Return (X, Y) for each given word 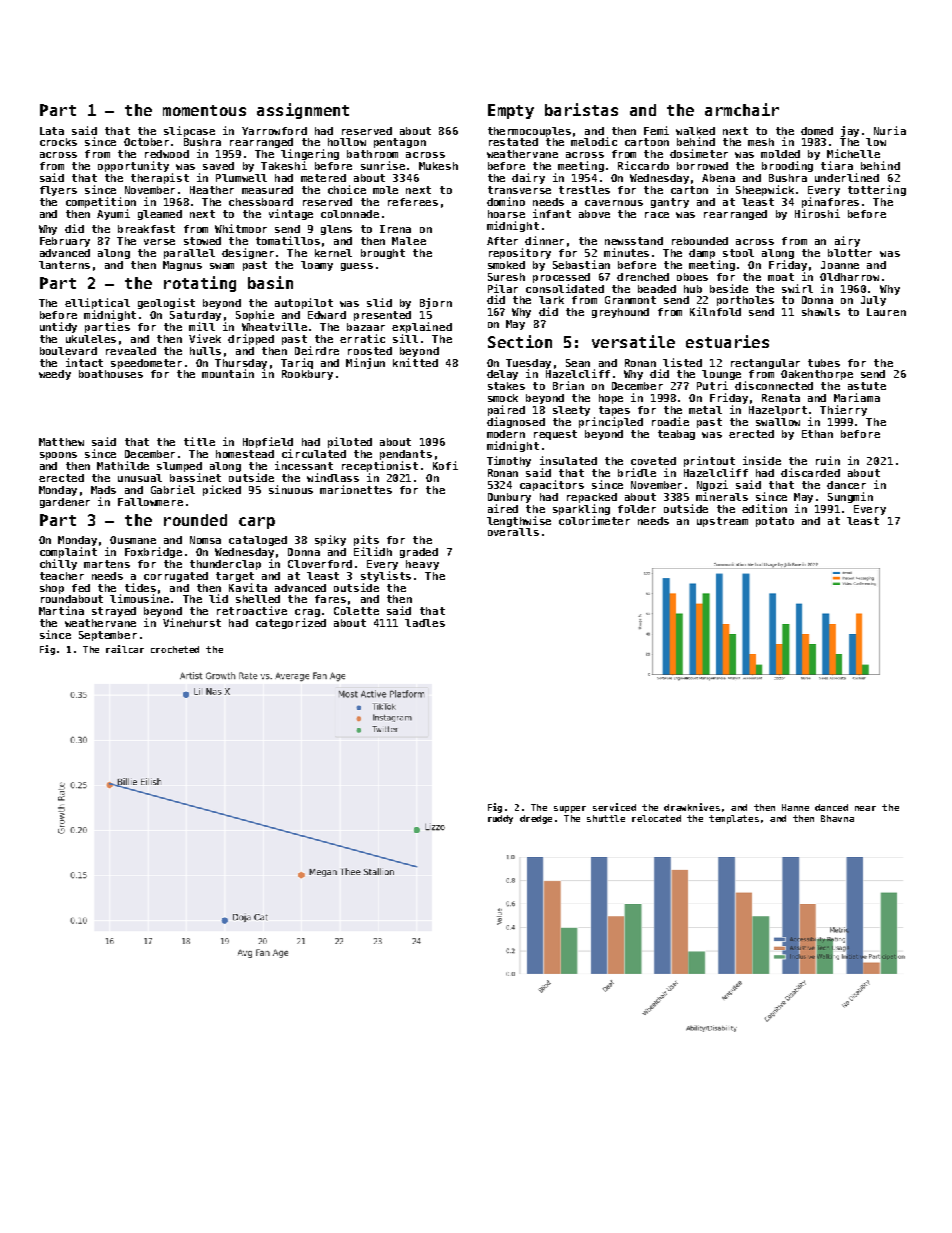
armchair (742, 109)
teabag (676, 435)
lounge (721, 375)
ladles (425, 623)
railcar (125, 649)
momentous (204, 110)
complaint (68, 552)
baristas (581, 109)
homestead (245, 454)
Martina (61, 610)
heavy (422, 565)
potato (775, 522)
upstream (722, 522)
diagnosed (516, 422)
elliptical (97, 303)
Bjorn (436, 303)
